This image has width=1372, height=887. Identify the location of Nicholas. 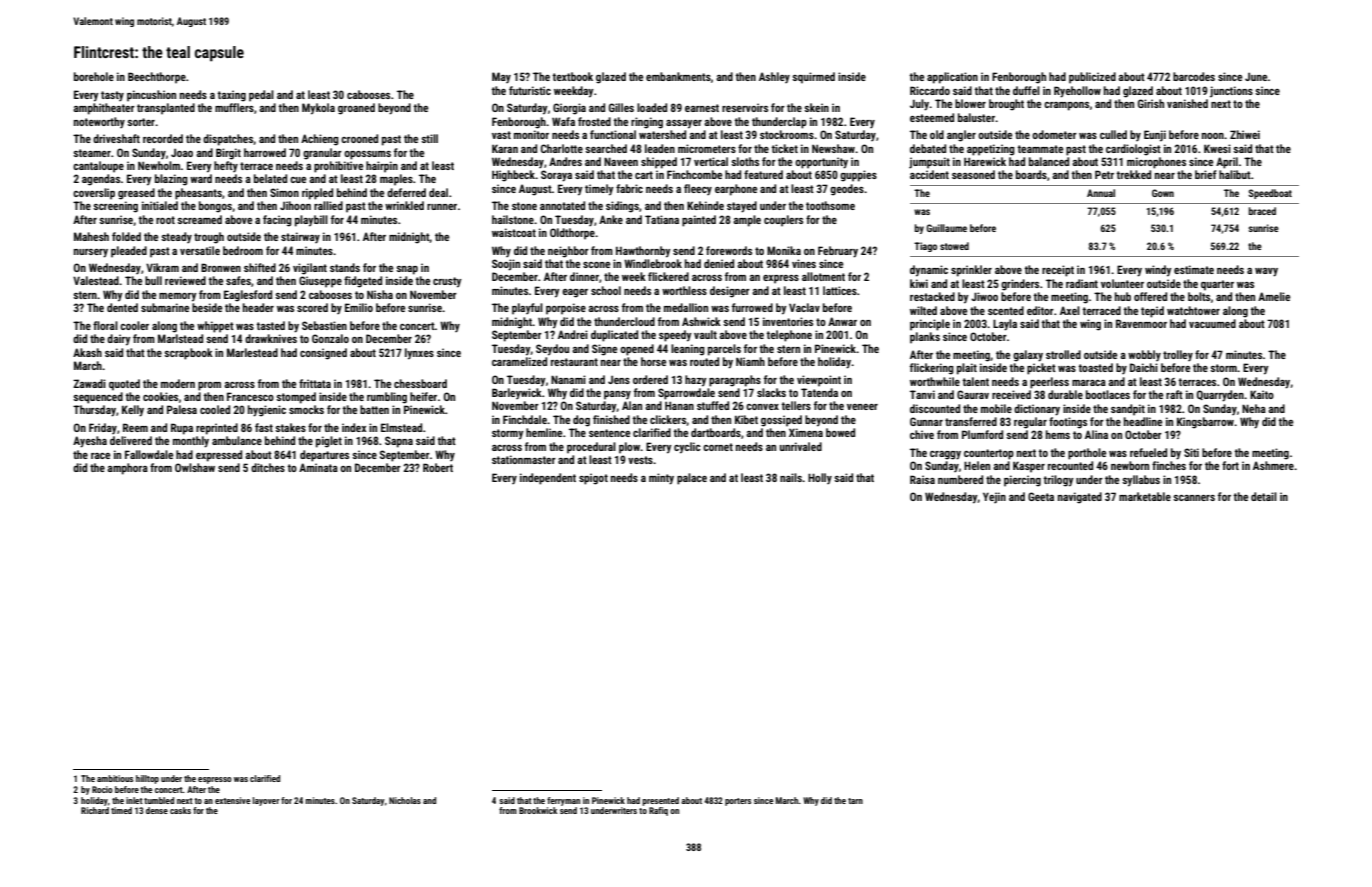
(405, 800).
